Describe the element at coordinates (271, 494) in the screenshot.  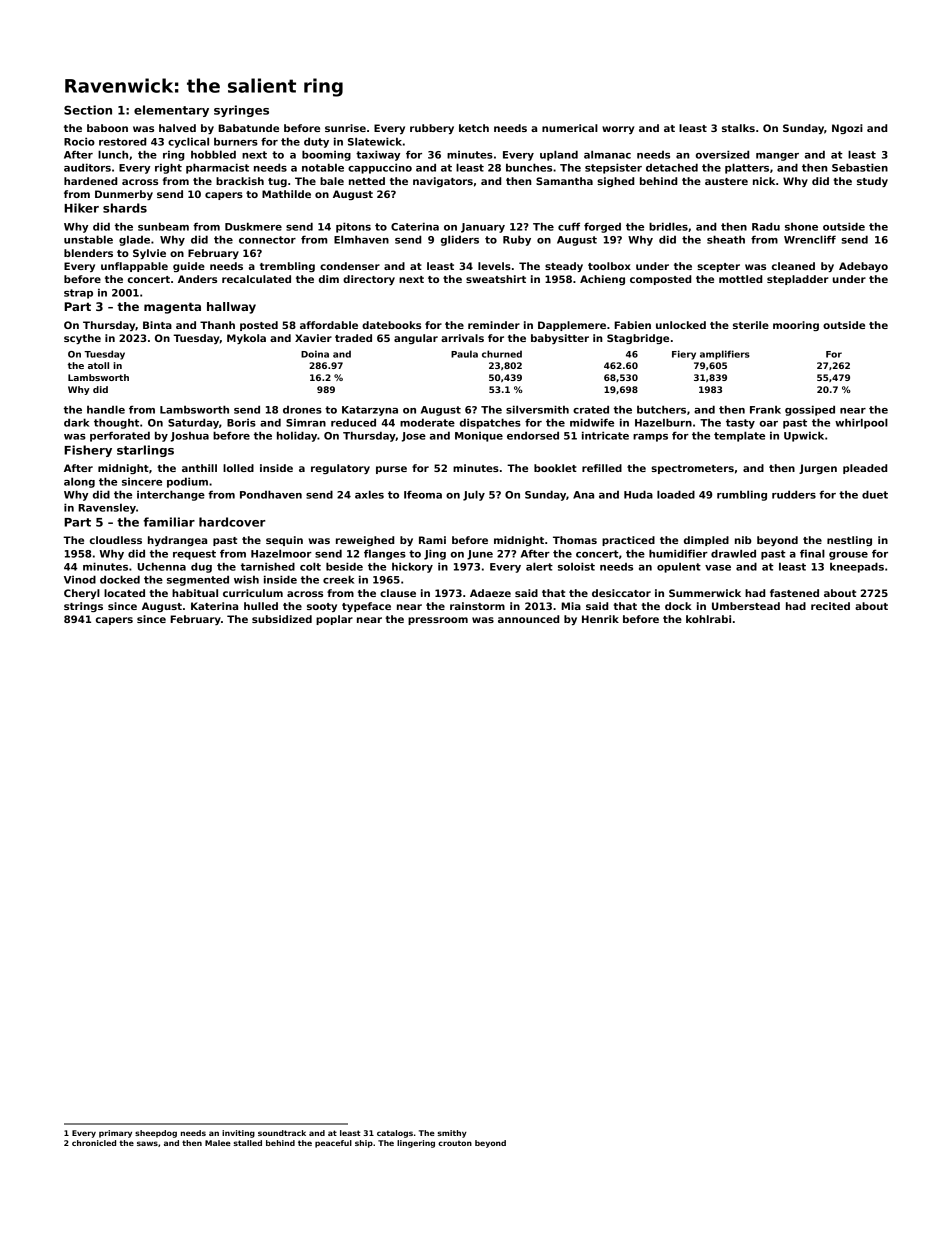
I see `Pondhaven` at that location.
